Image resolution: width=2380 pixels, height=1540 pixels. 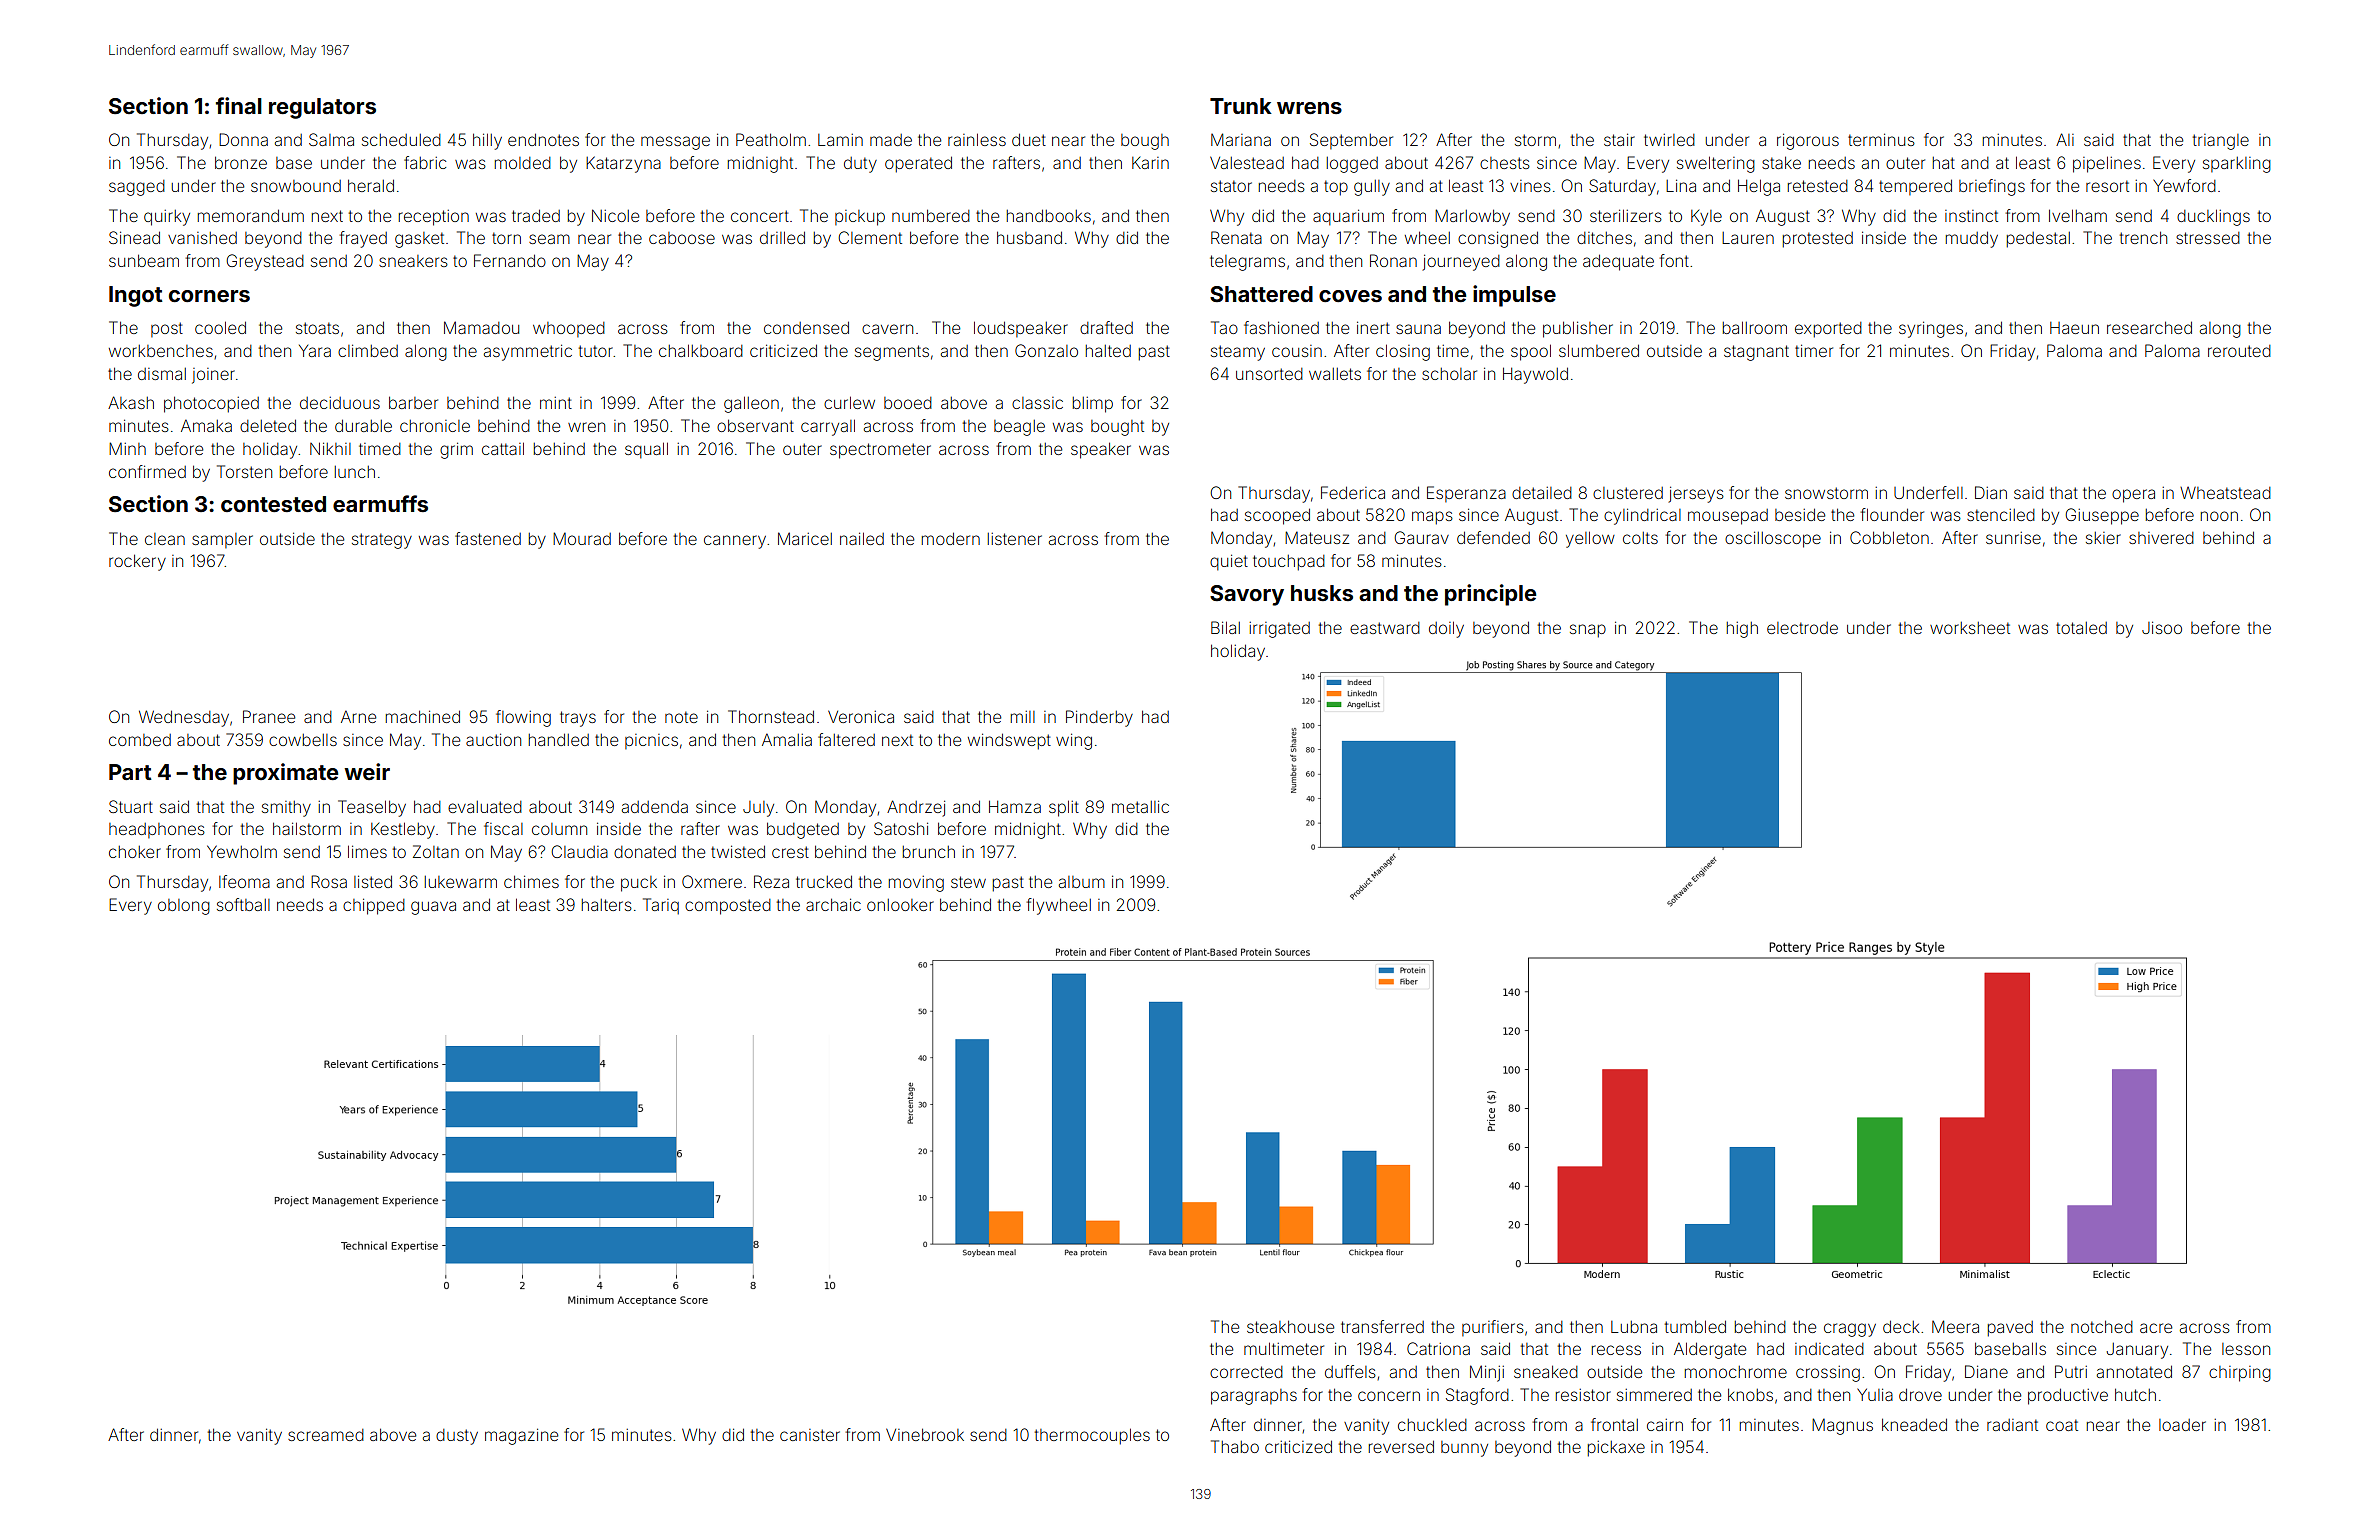 I want to click on Jisoo, so click(x=2162, y=627).
